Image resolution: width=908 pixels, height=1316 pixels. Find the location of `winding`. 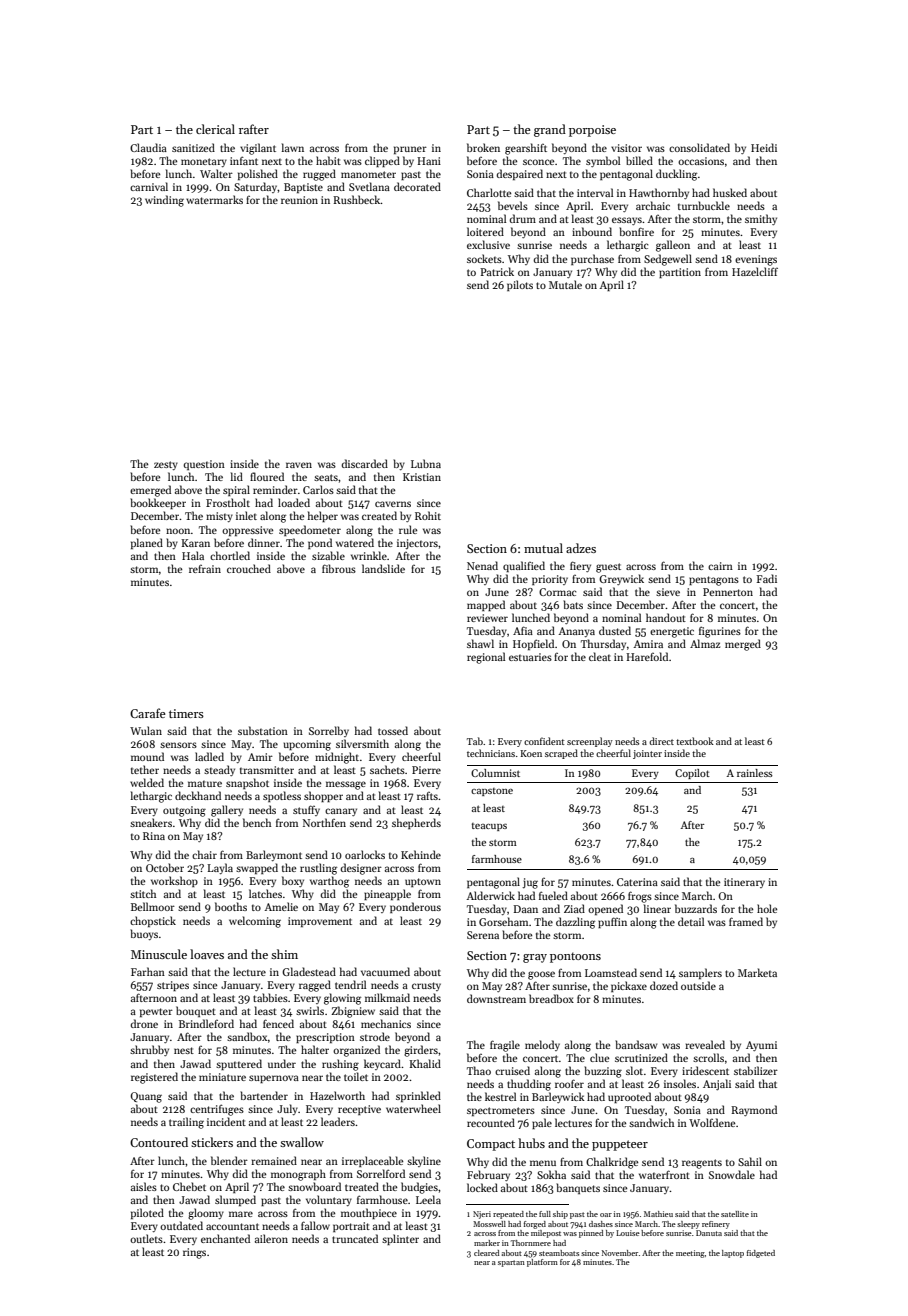

winding is located at coordinates (164, 201).
